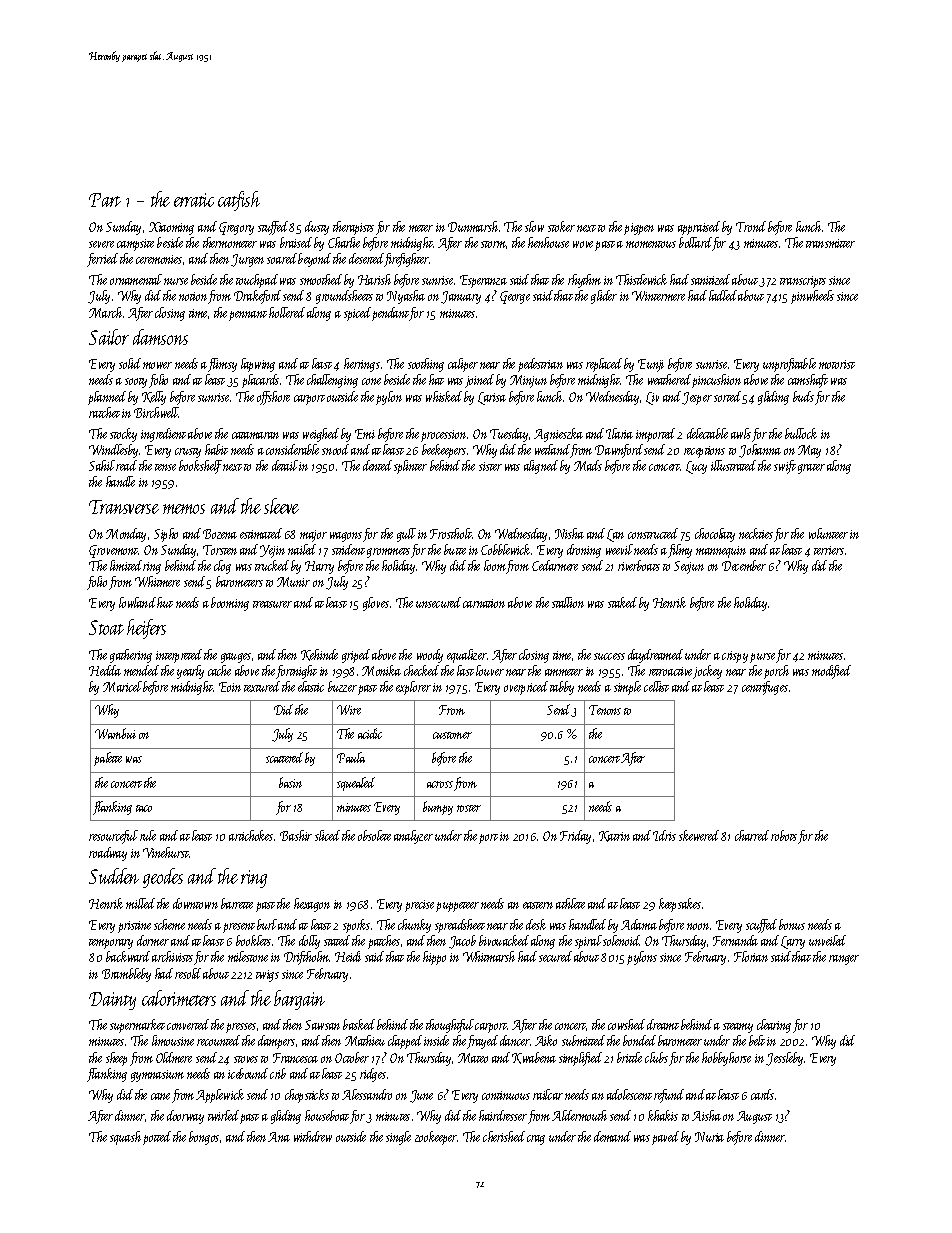 The image size is (952, 1233). I want to click on squash, so click(125, 1138).
